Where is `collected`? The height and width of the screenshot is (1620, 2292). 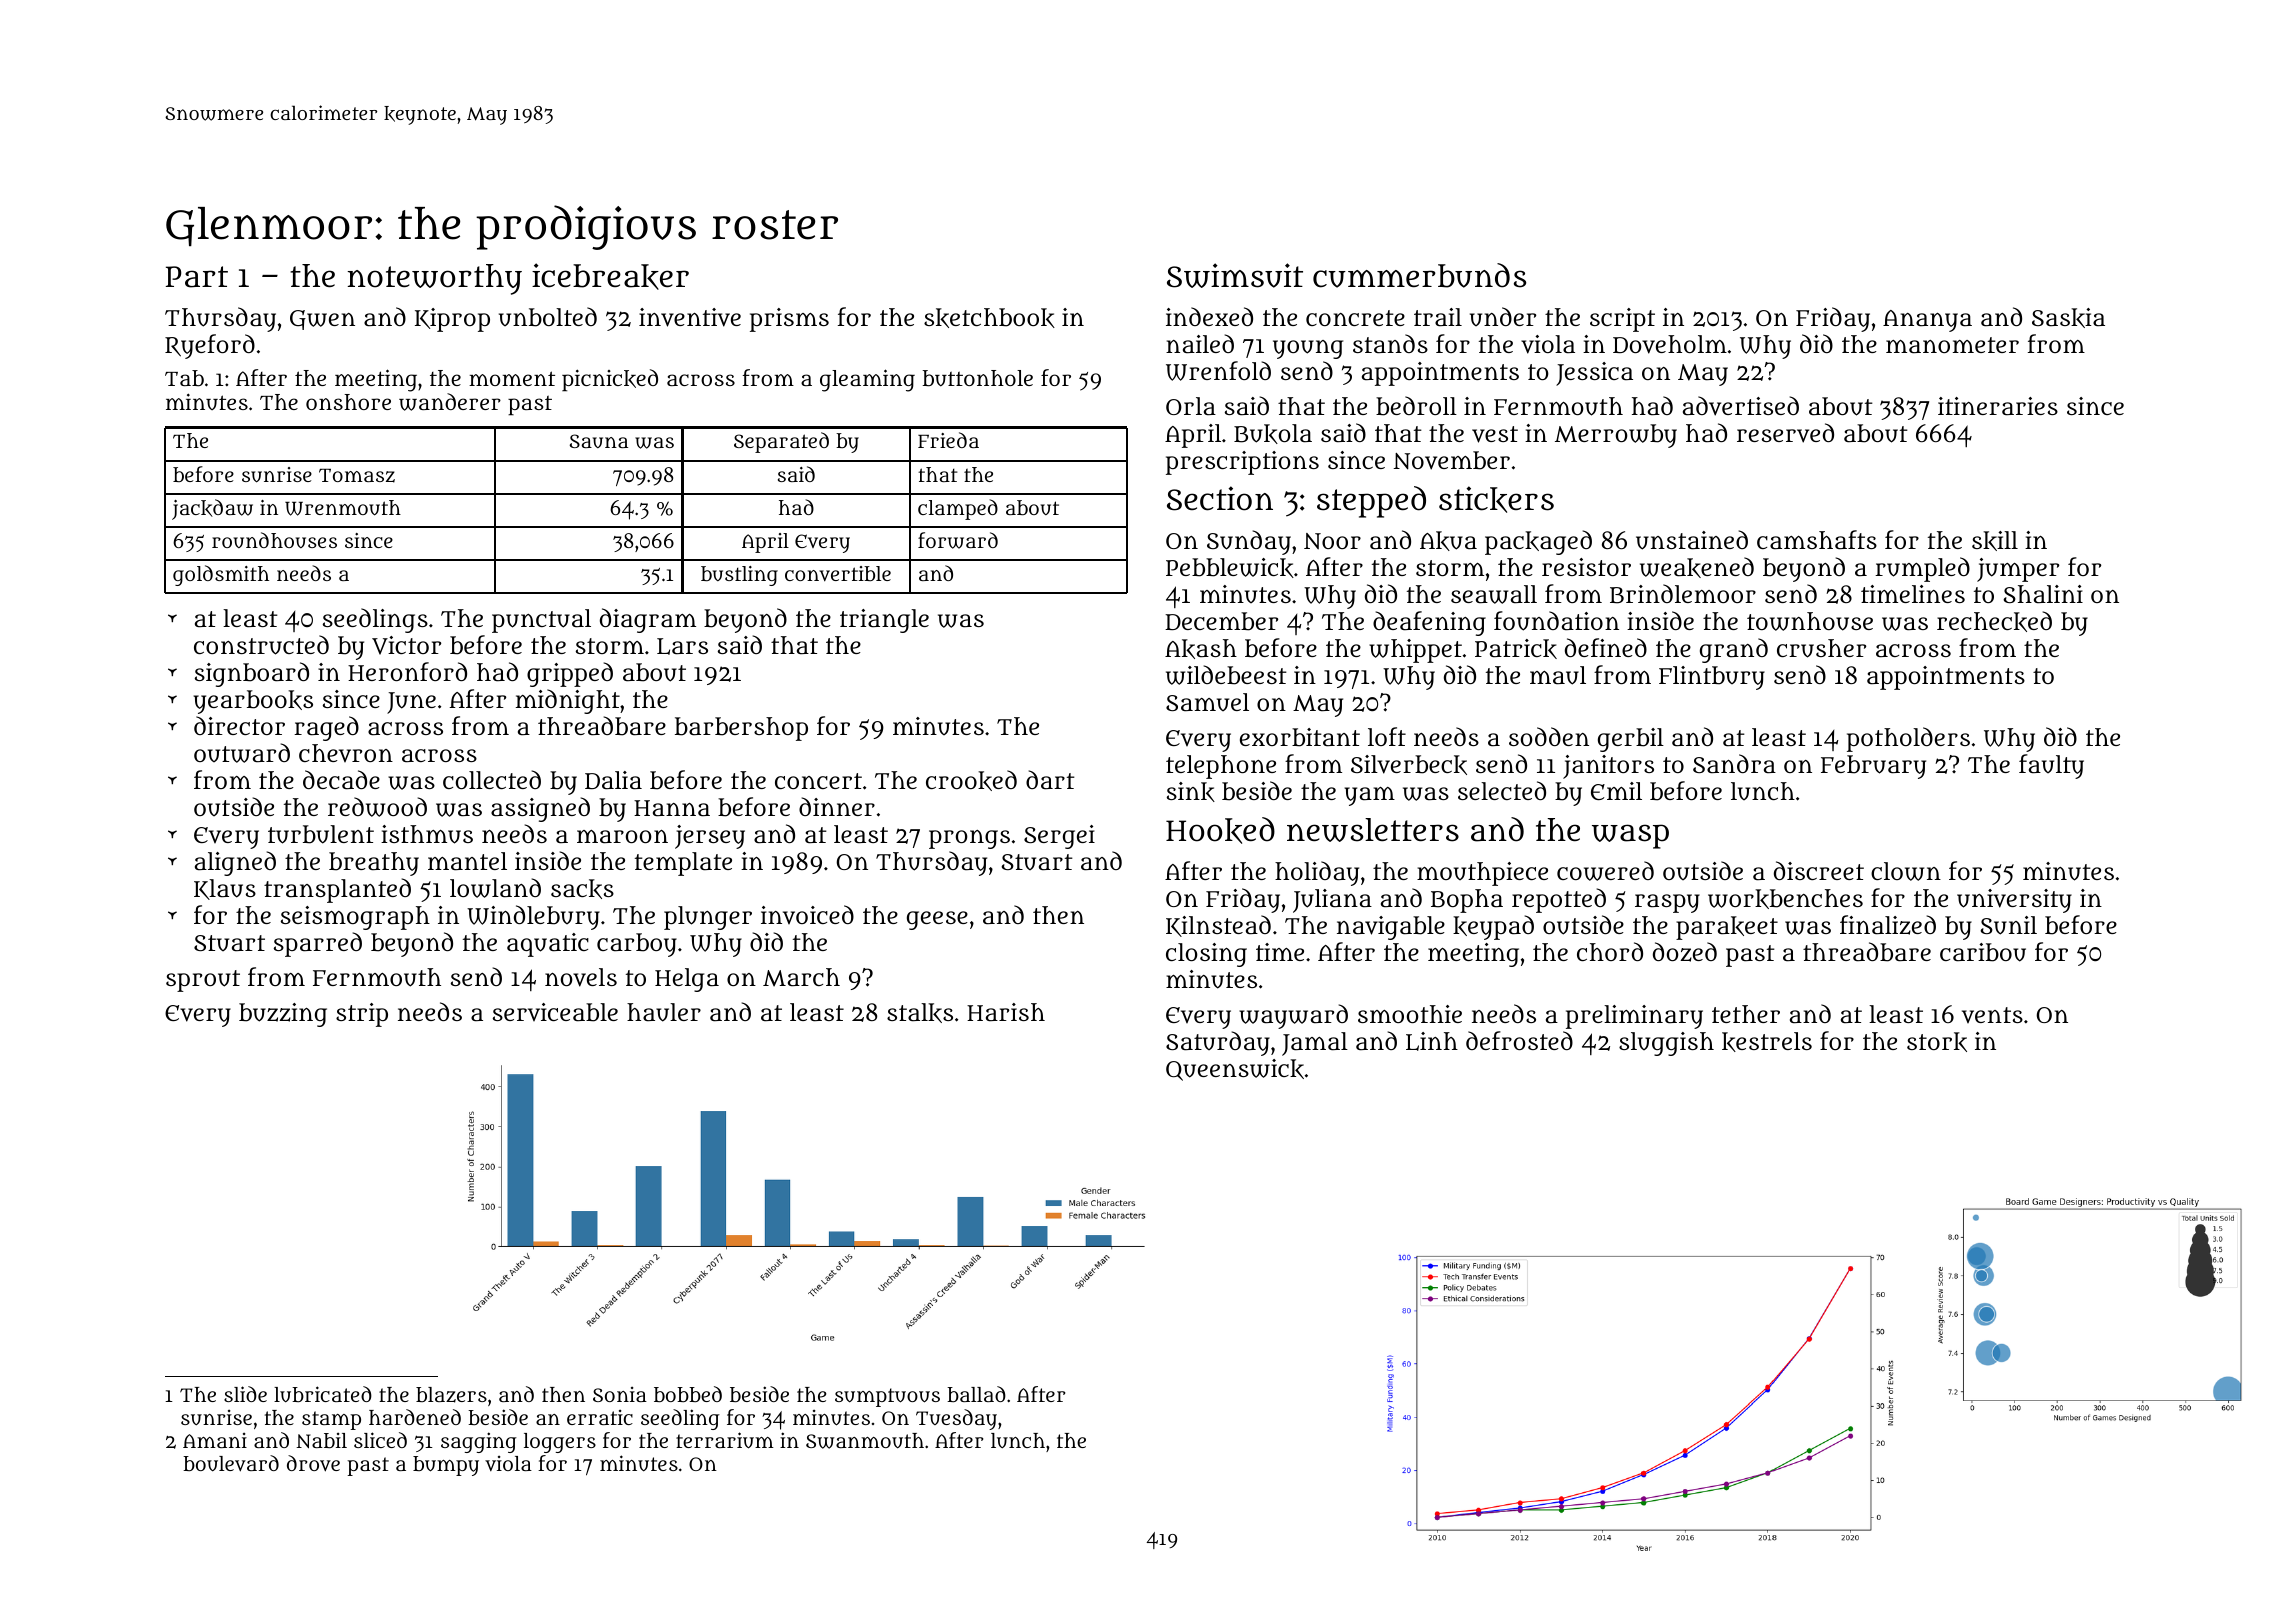
collected is located at coordinates (492, 779).
